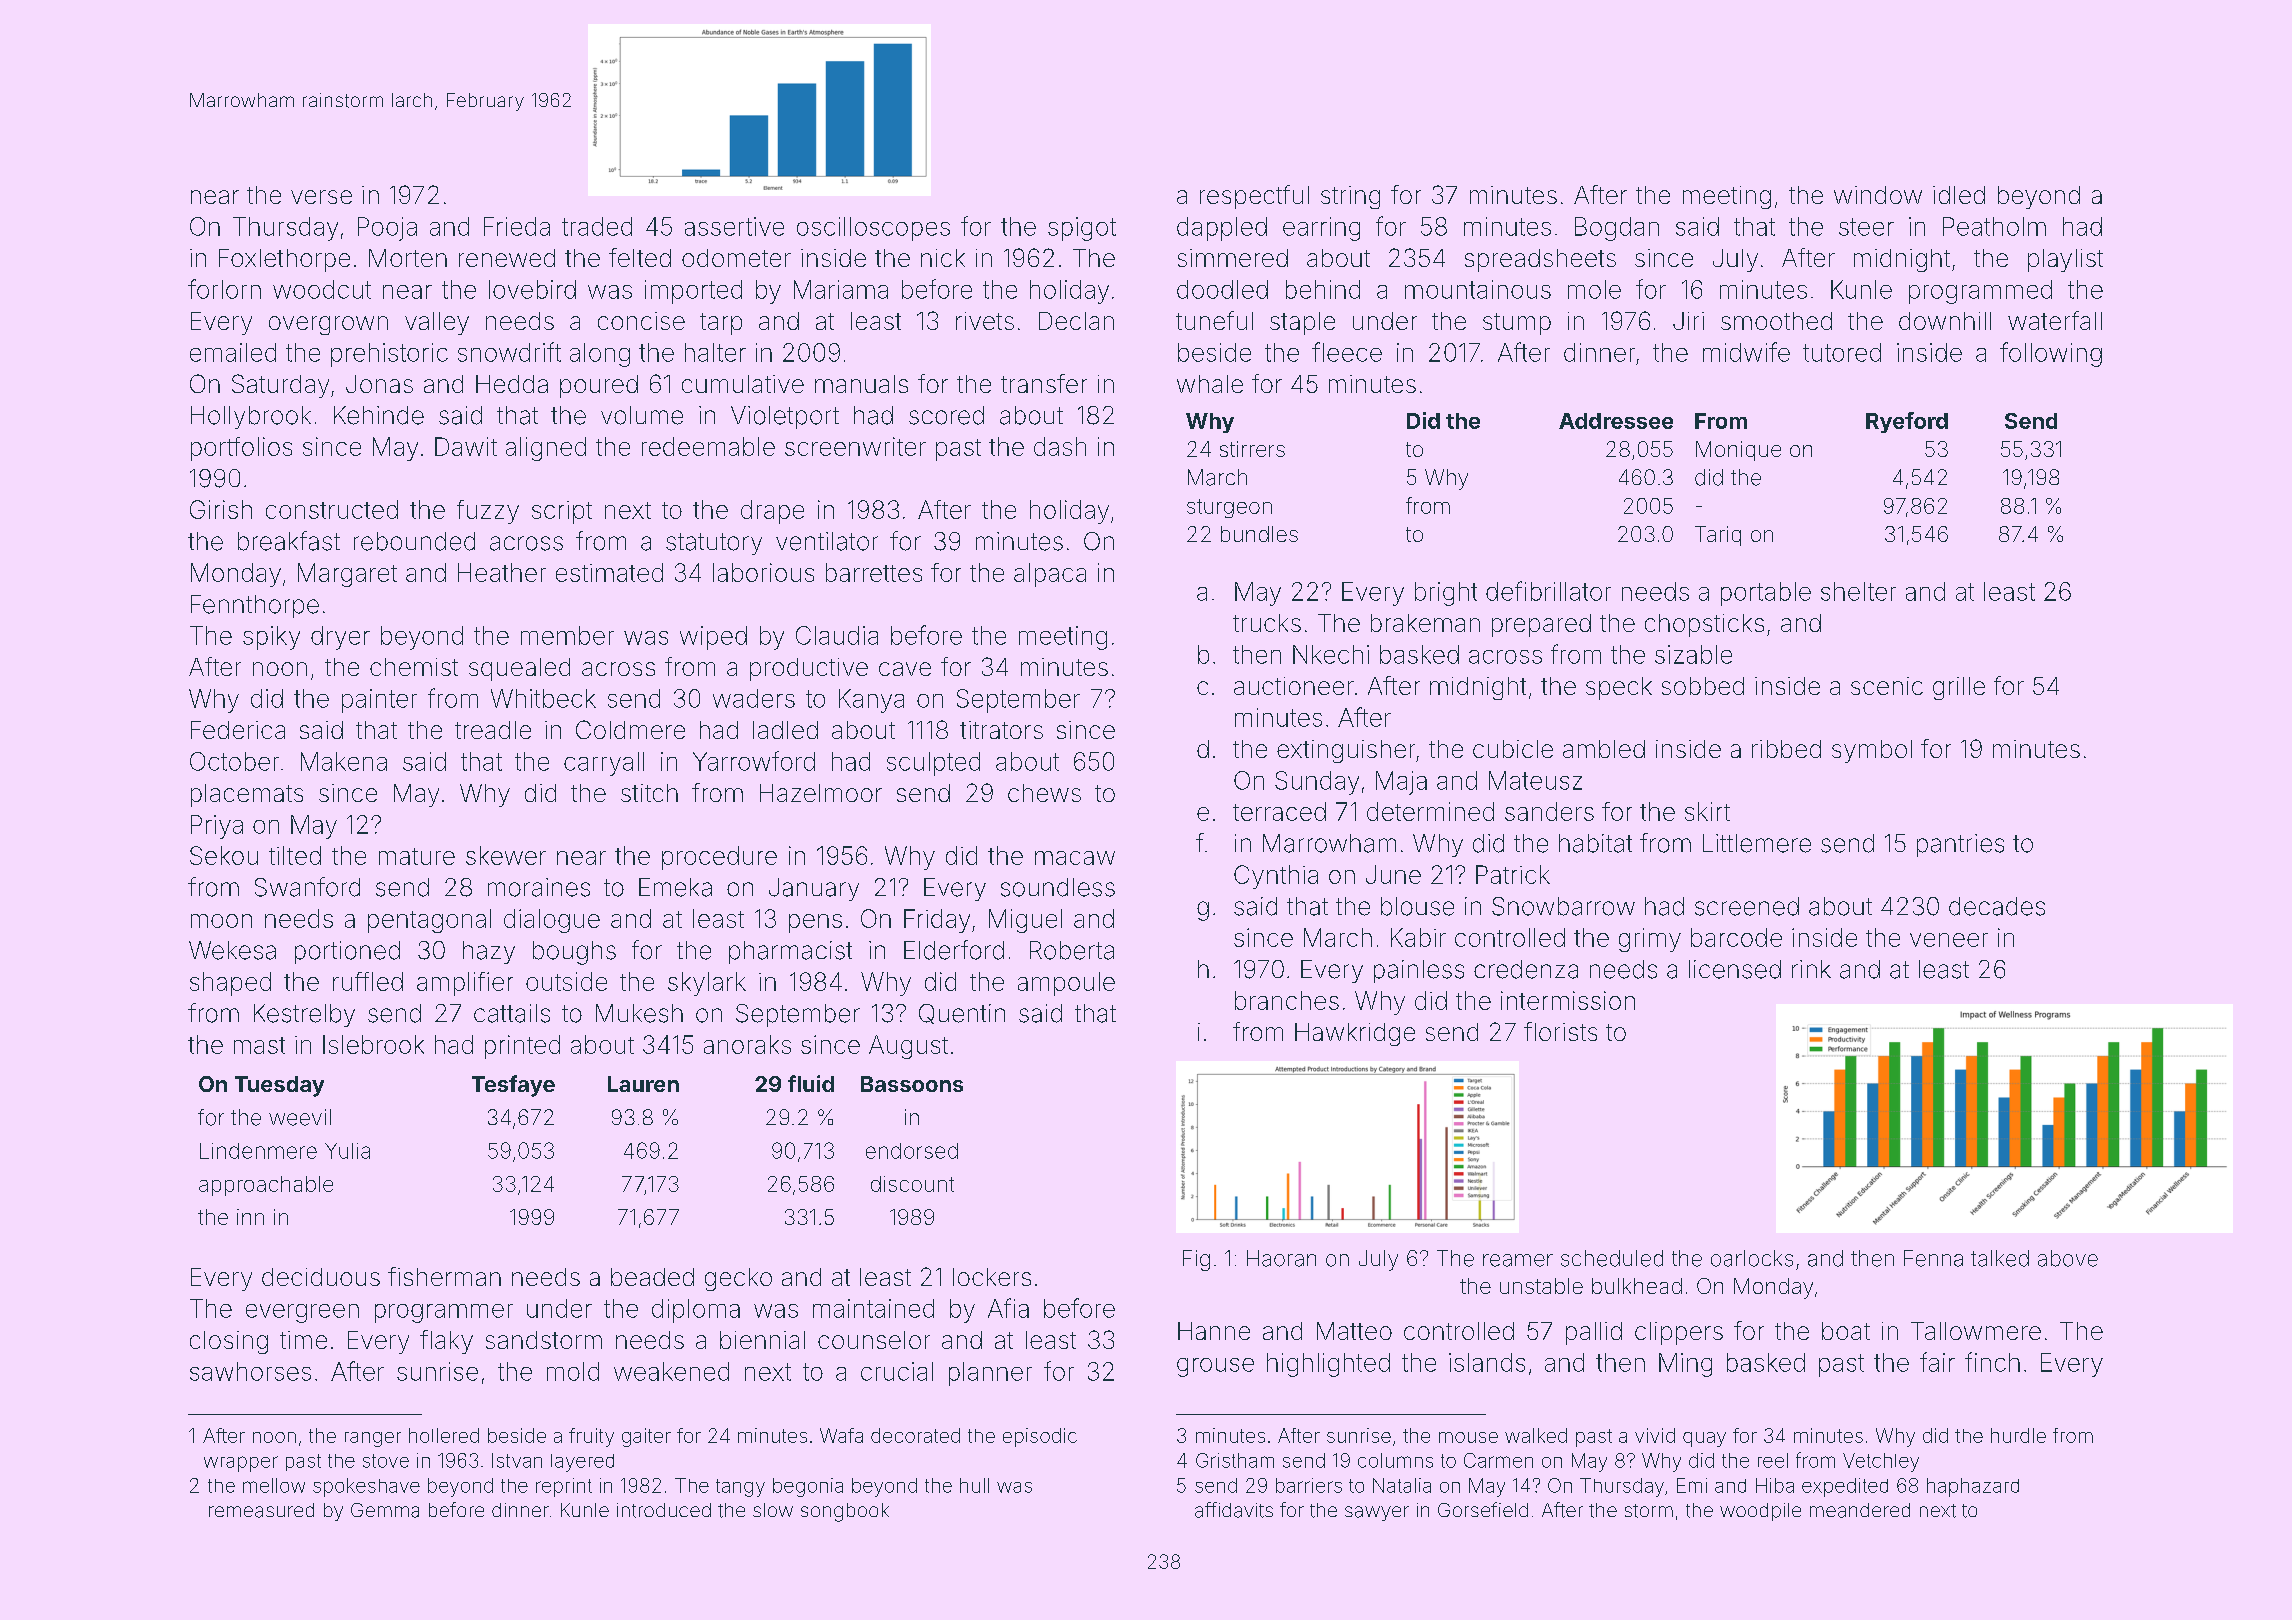 This screenshot has height=1620, width=2292. What do you see at coordinates (1050, 575) in the screenshot?
I see `alpaca` at bounding box center [1050, 575].
